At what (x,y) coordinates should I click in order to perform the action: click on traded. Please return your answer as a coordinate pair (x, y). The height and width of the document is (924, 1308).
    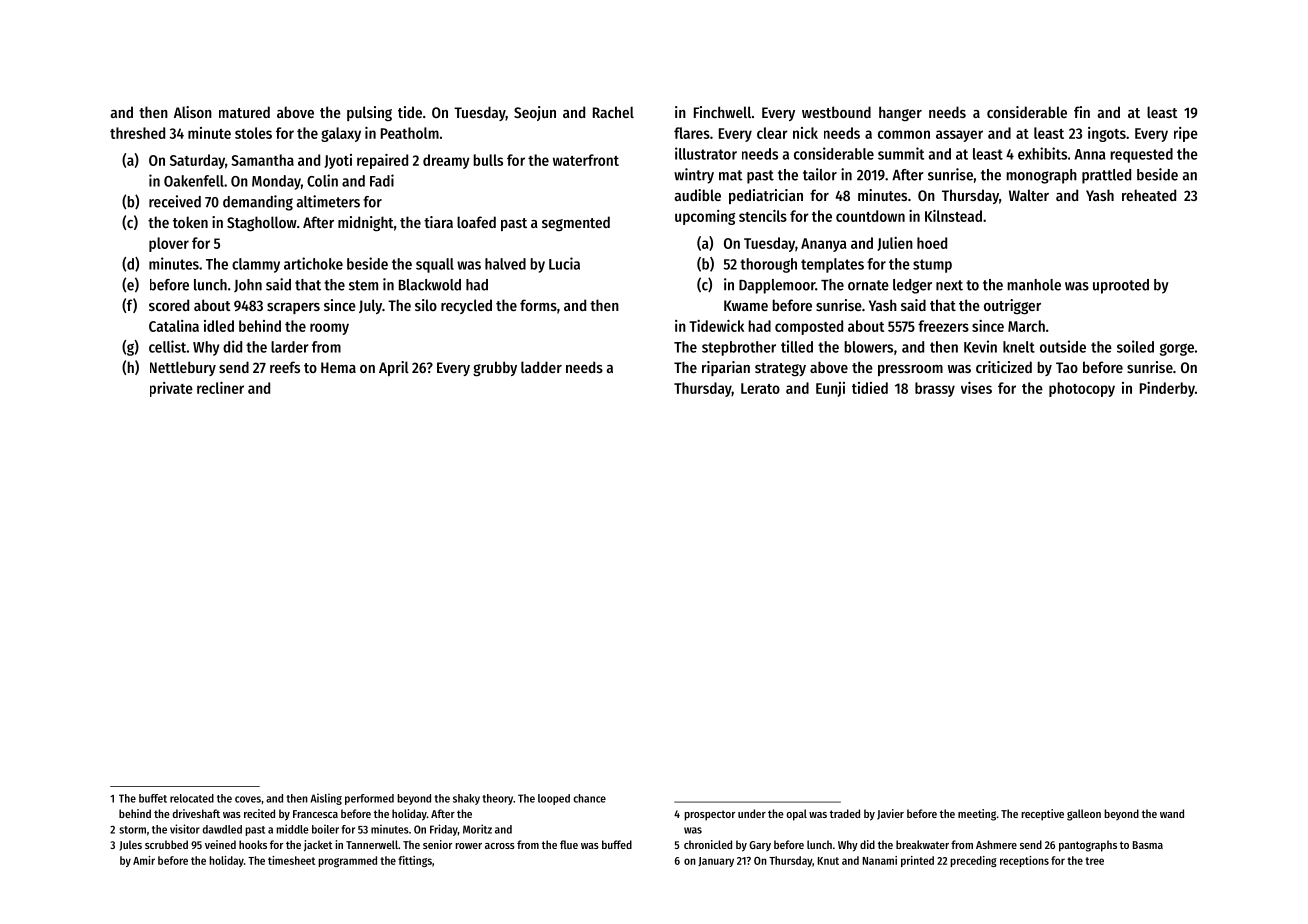
    Looking at the image, I should click on (845, 813).
